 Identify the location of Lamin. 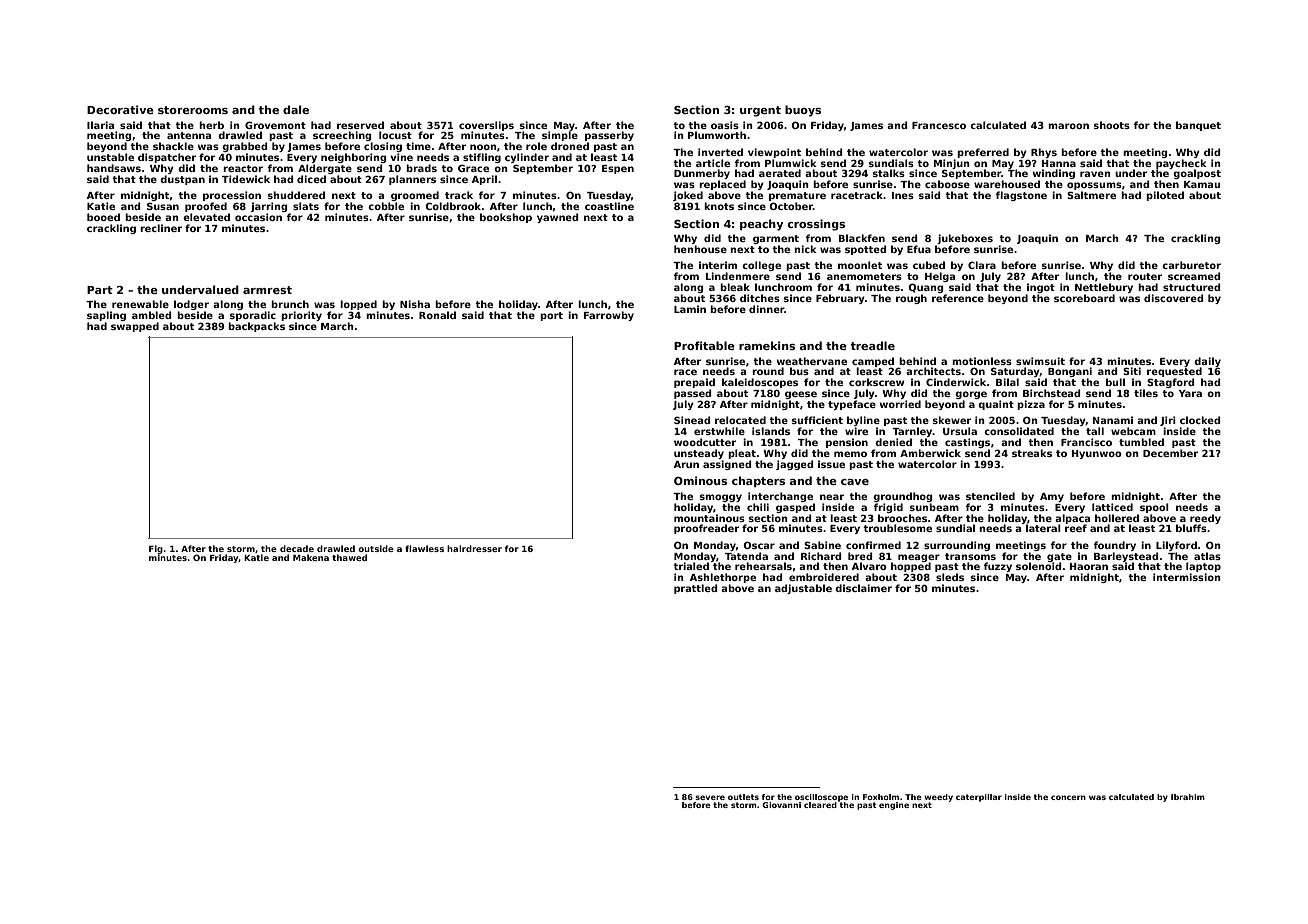
(690, 309).
